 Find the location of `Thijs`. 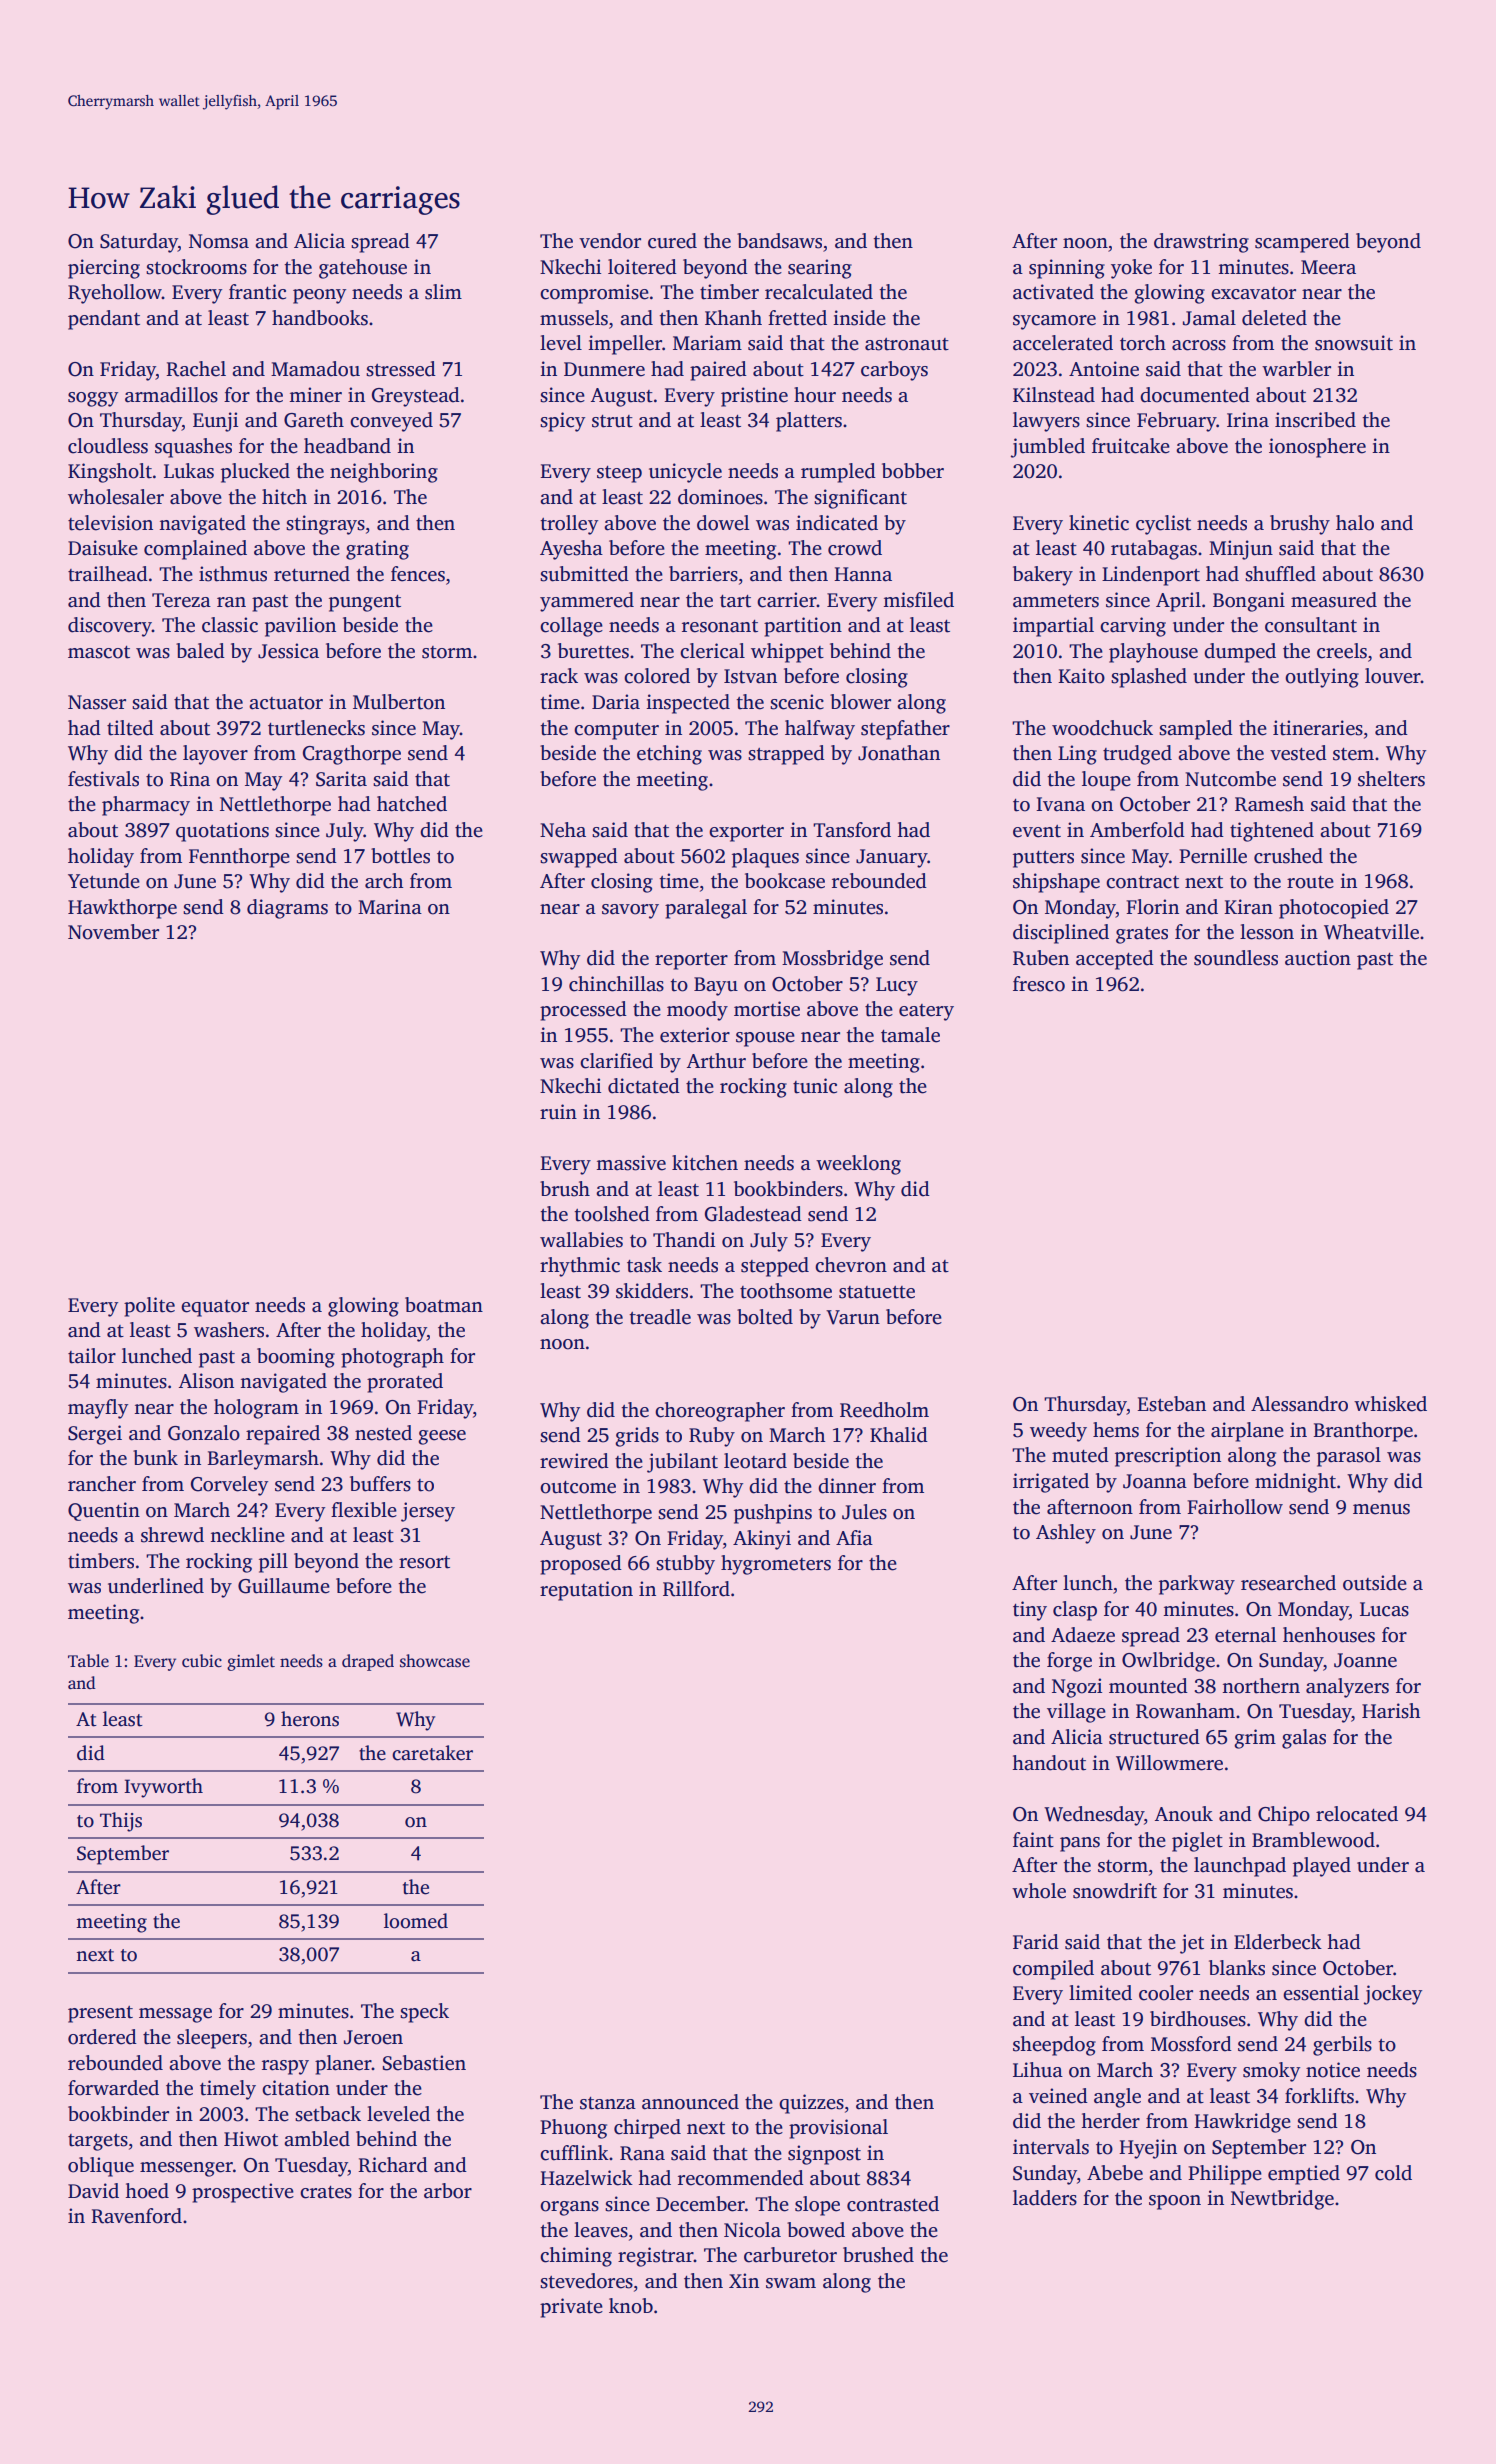

Thijs is located at coordinates (121, 1822).
